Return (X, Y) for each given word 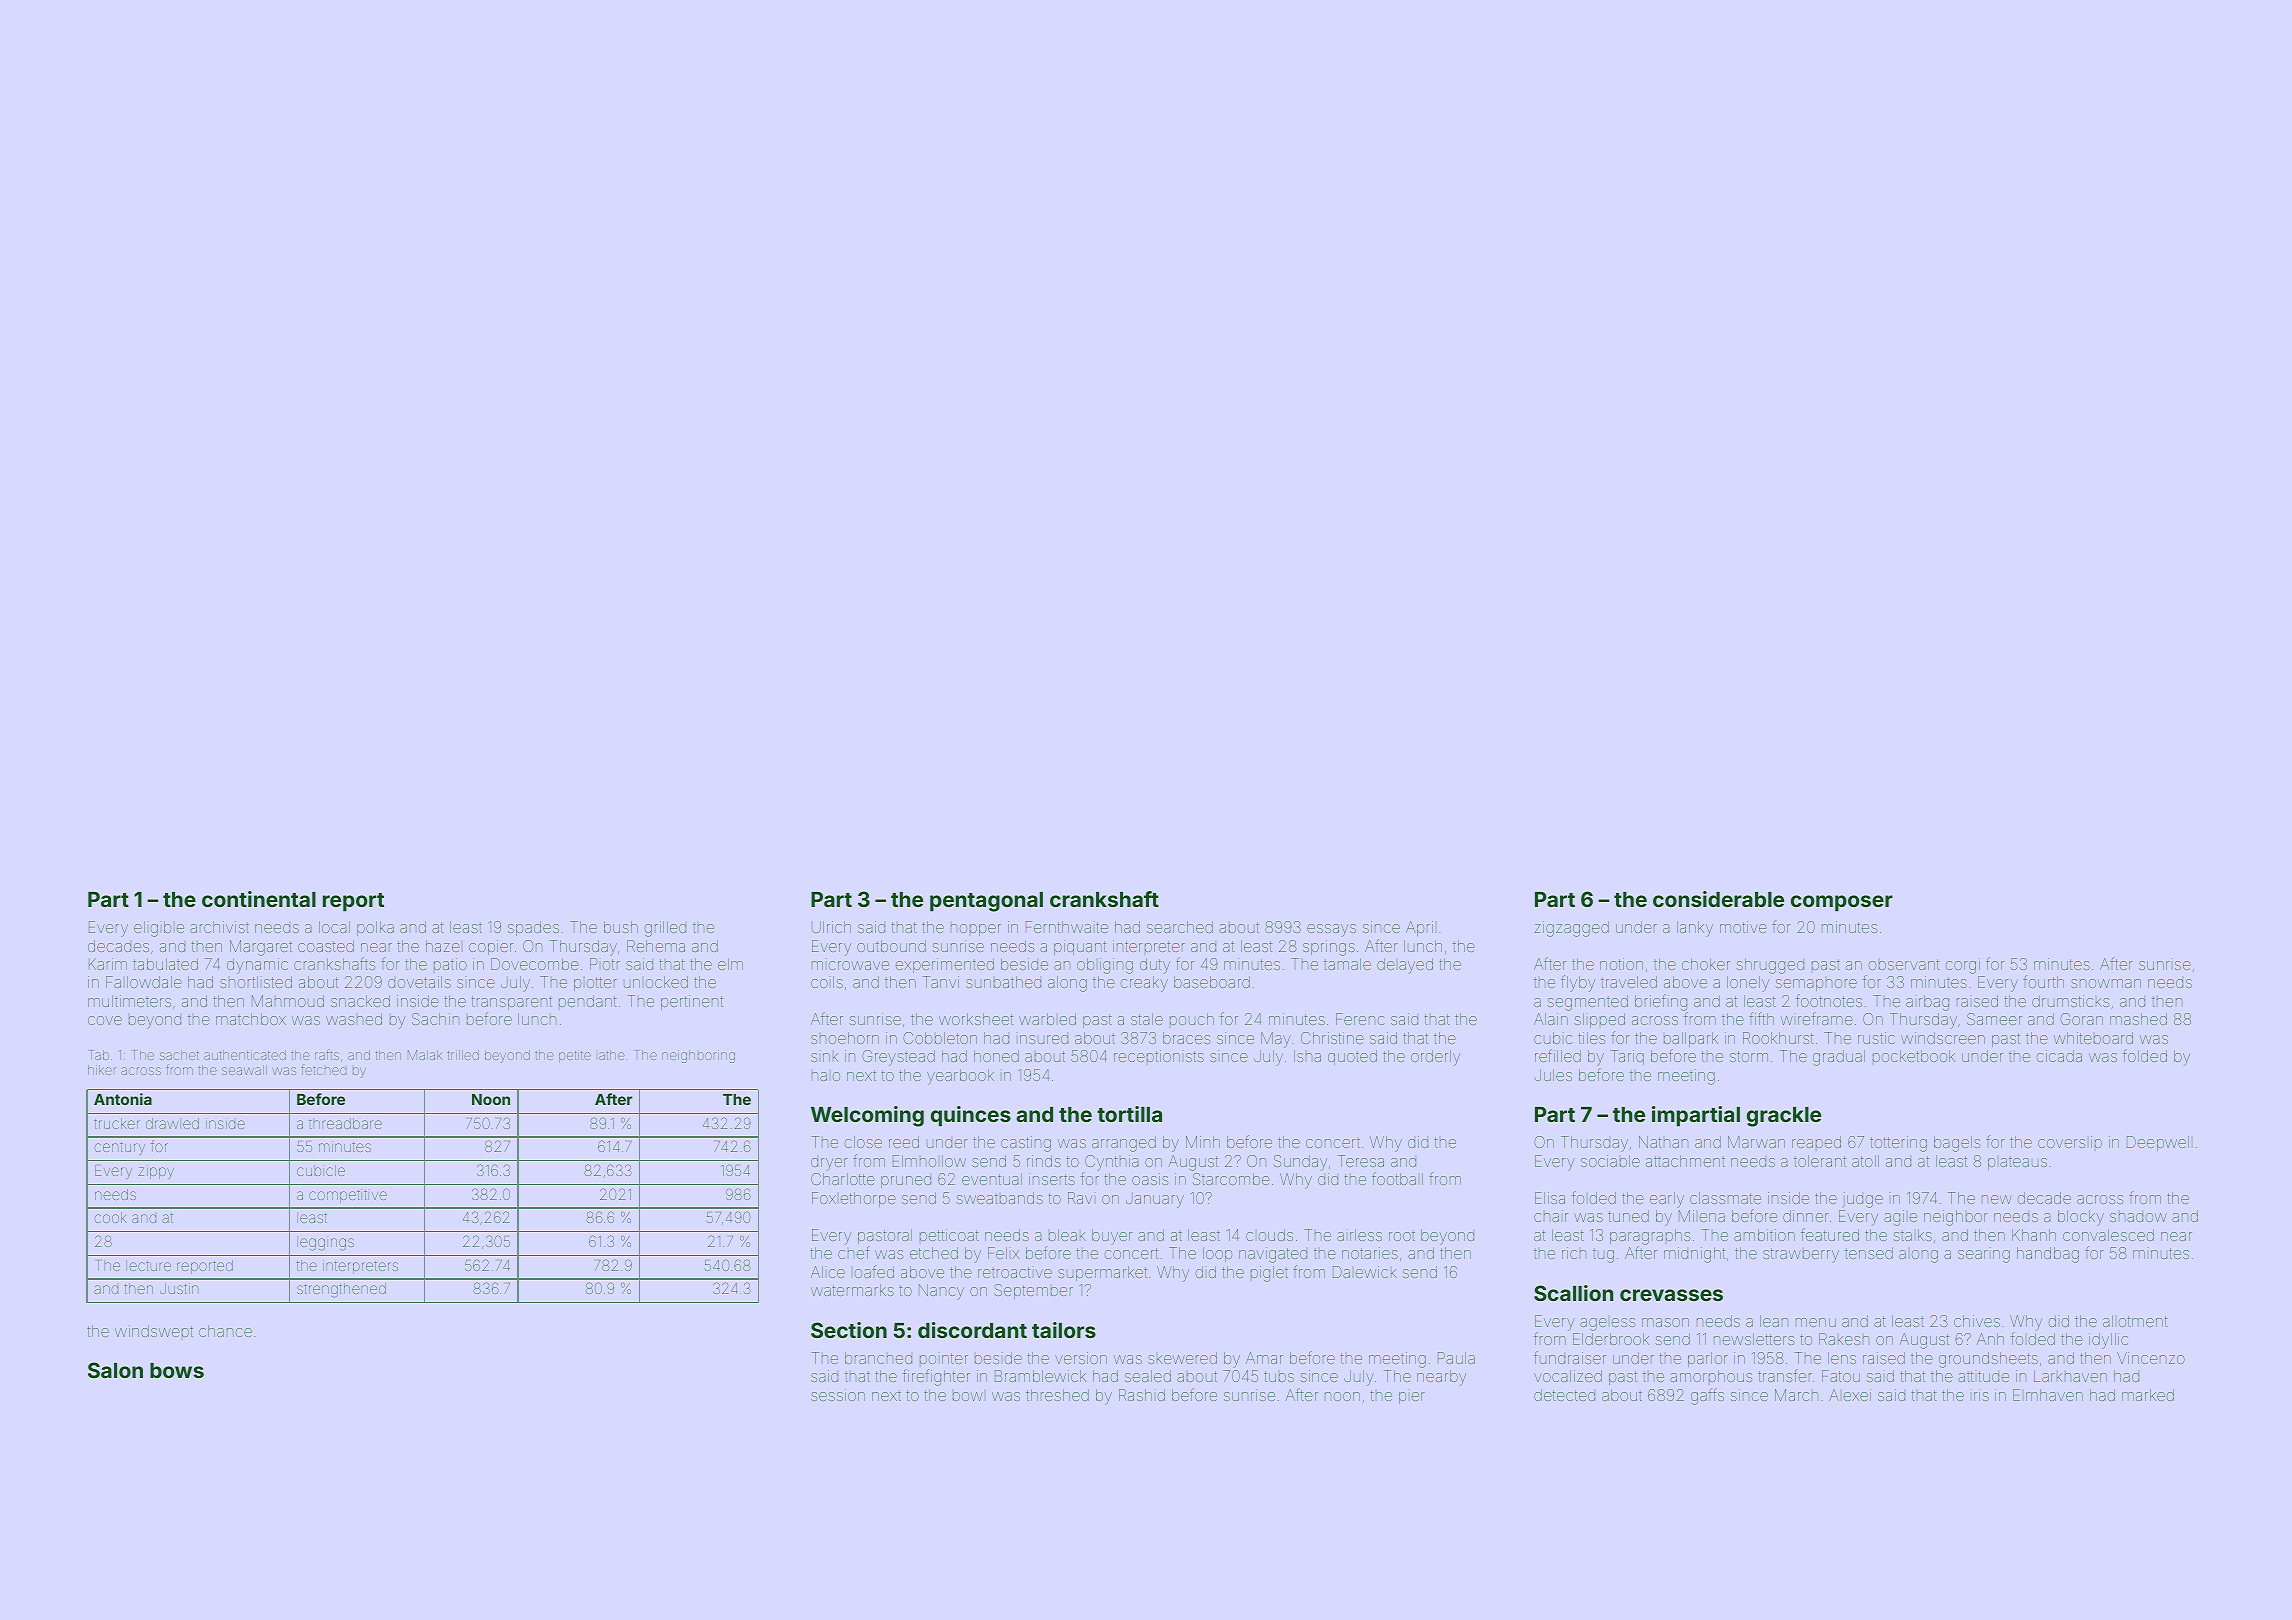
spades (533, 928)
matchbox (251, 1019)
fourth (2043, 981)
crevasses (1671, 1295)
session (838, 1395)
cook (110, 1217)
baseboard (1212, 982)
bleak (1067, 1235)
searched (1180, 927)
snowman (2106, 983)
